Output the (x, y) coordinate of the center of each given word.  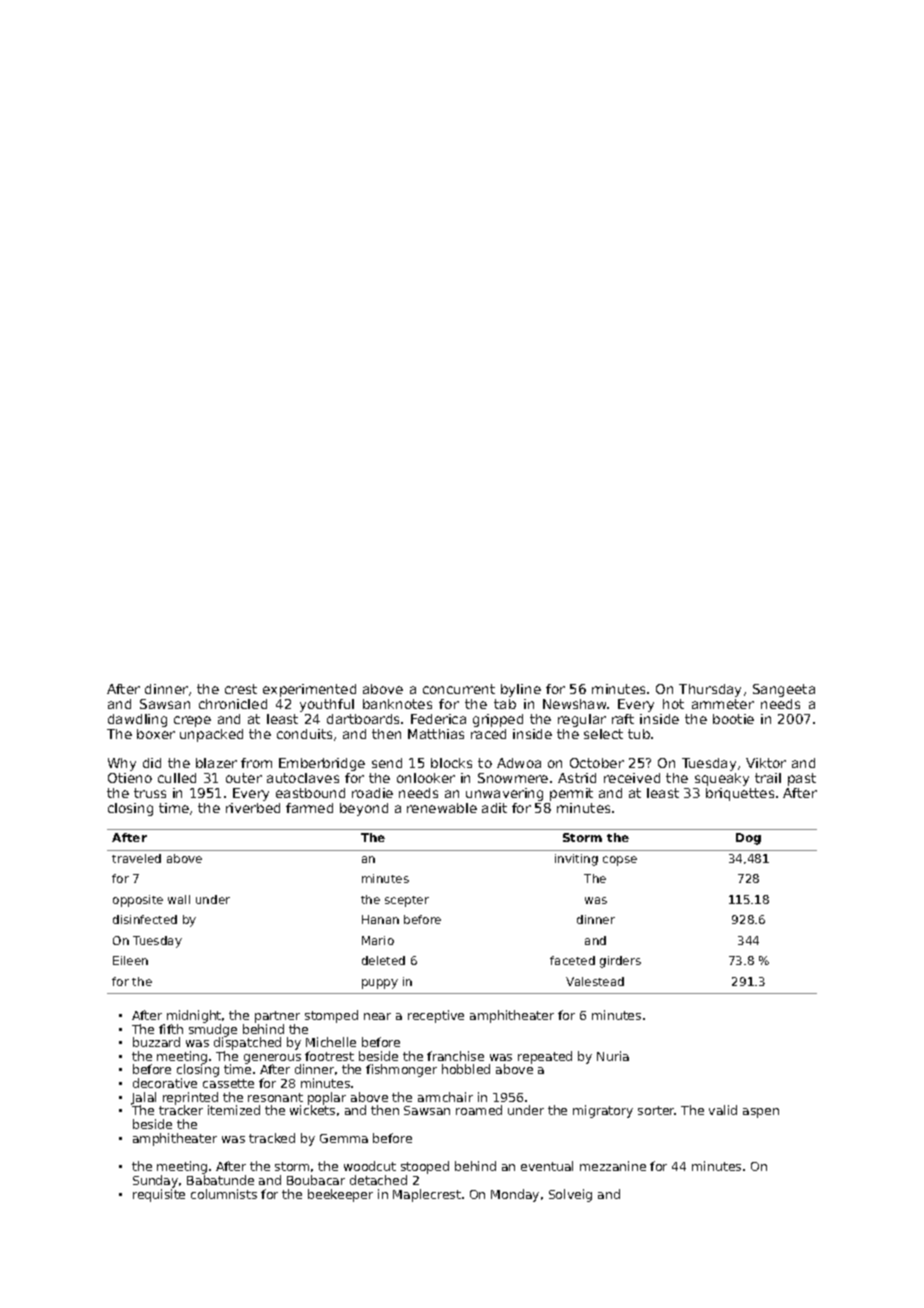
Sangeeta (784, 690)
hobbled (466, 1069)
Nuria (613, 1056)
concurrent (459, 689)
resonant (275, 1097)
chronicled (233, 704)
